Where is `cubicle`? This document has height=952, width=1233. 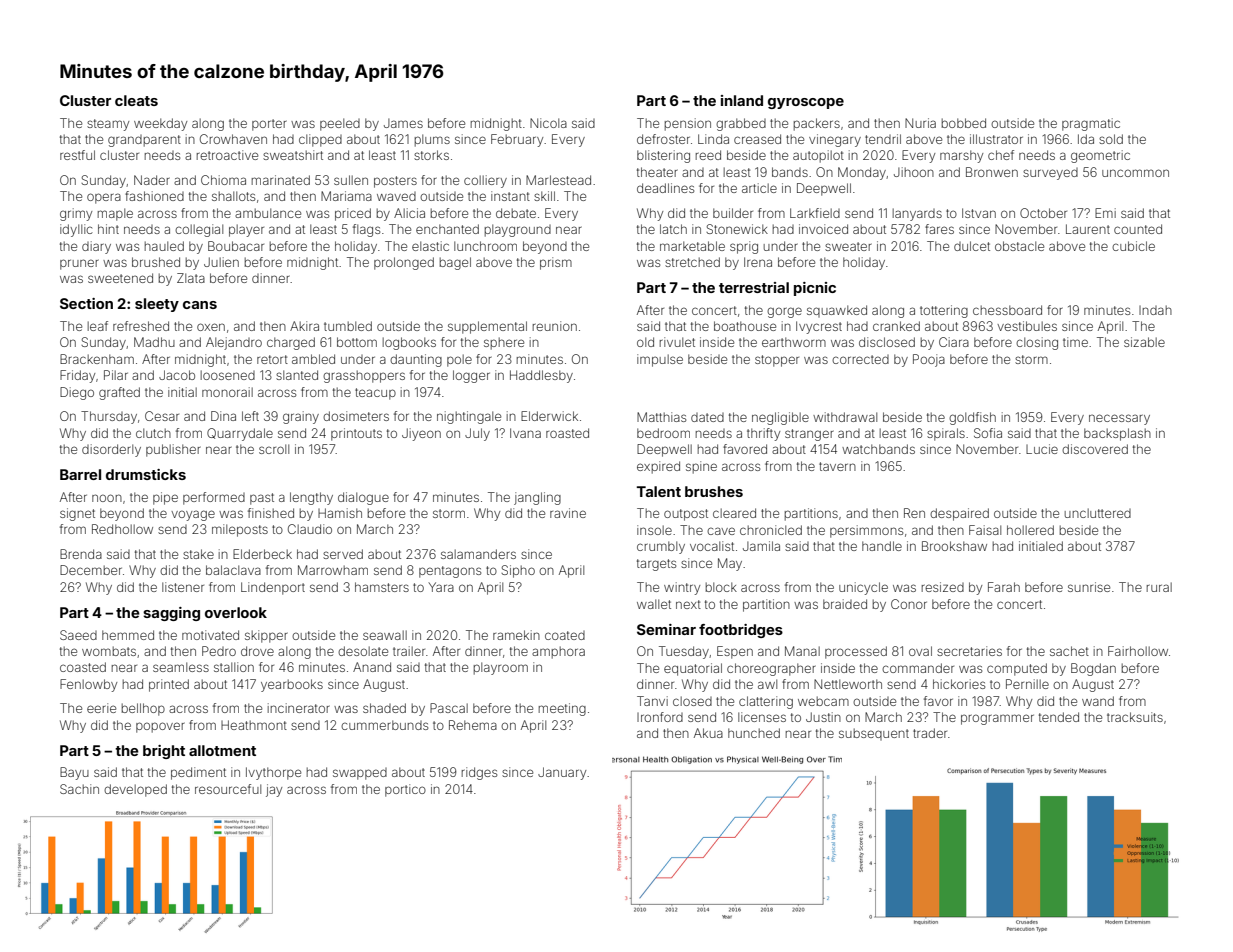
cubicle is located at coordinates (1133, 246).
